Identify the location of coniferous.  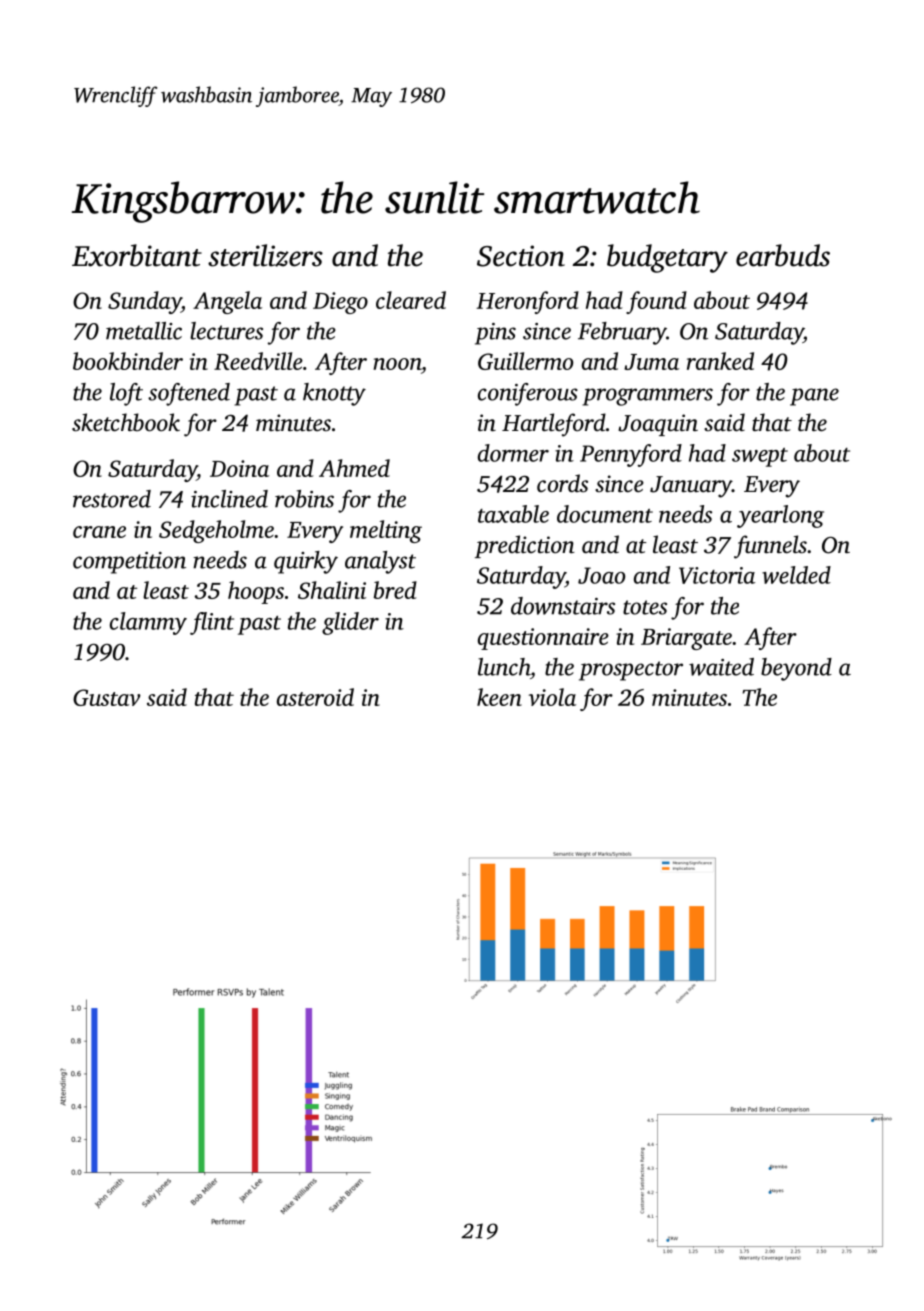
(528, 394).
